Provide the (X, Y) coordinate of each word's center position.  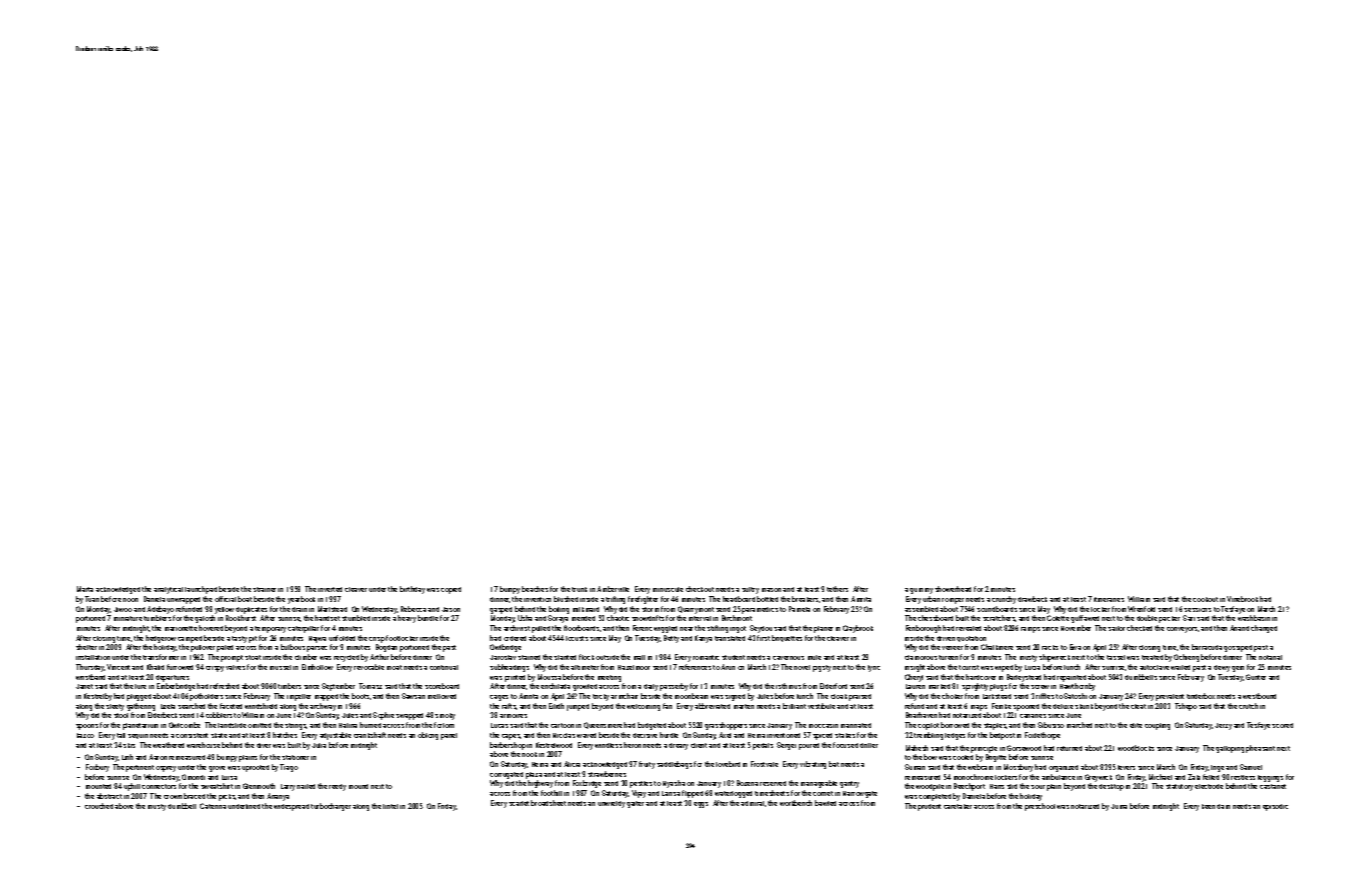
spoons (87, 727)
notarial (1270, 657)
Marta (85, 589)
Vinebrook (1242, 599)
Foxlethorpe (1042, 736)
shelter (86, 647)
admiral (752, 803)
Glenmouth (259, 786)
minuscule (668, 589)
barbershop (508, 746)
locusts (577, 638)
